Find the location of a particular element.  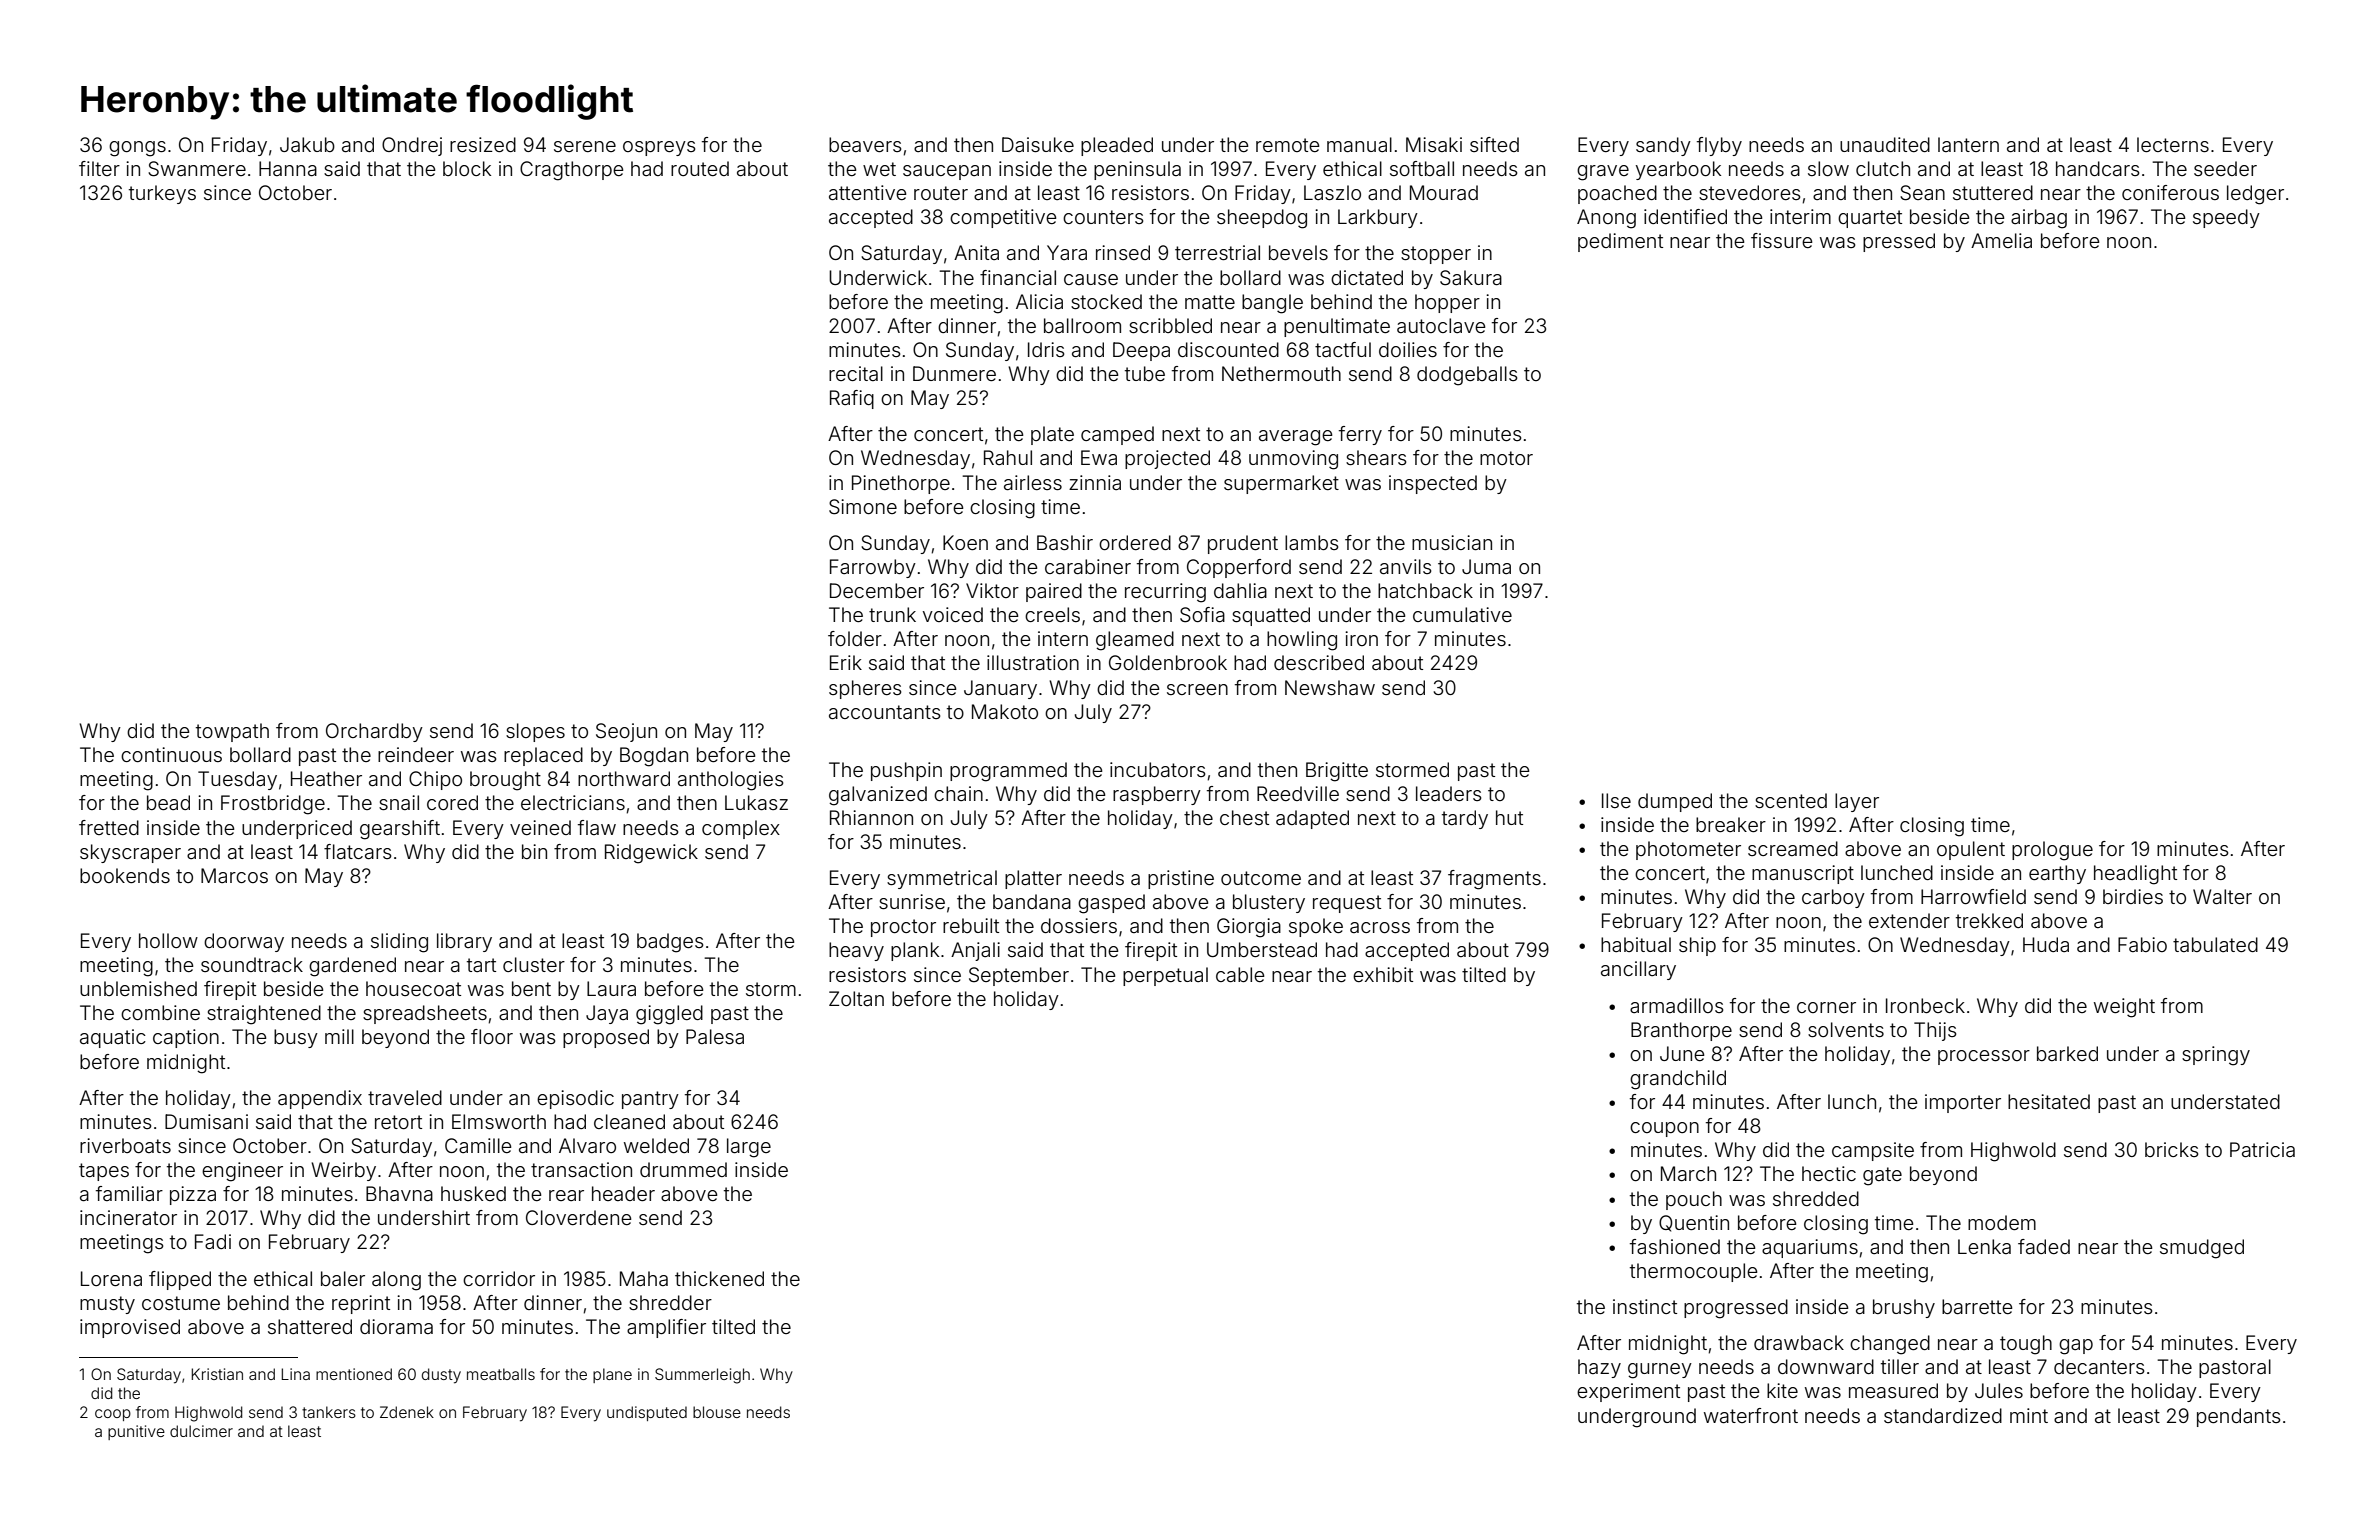

Summerleigh is located at coordinates (702, 1376).
